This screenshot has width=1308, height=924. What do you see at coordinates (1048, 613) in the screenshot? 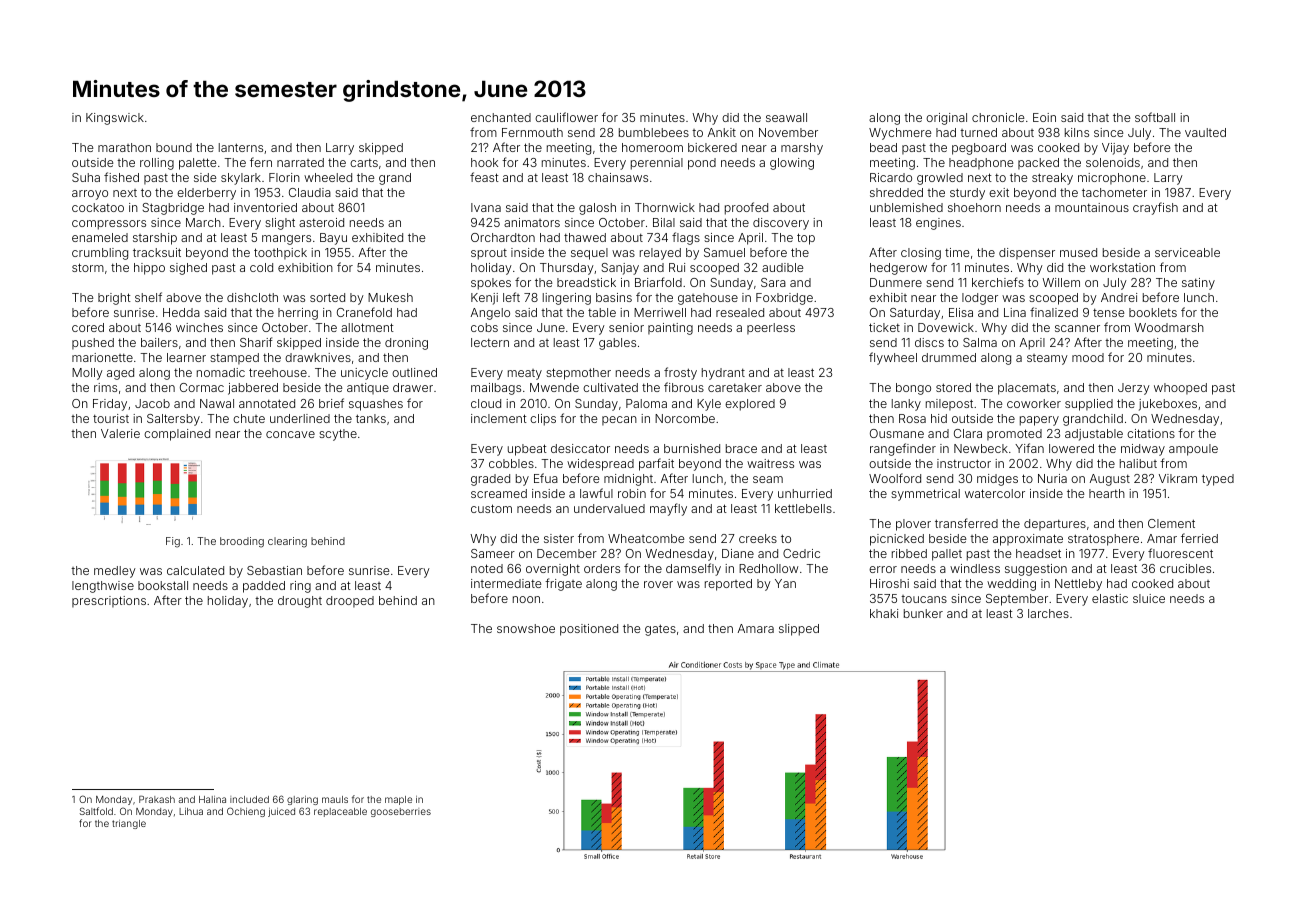
I see `larches` at bounding box center [1048, 613].
